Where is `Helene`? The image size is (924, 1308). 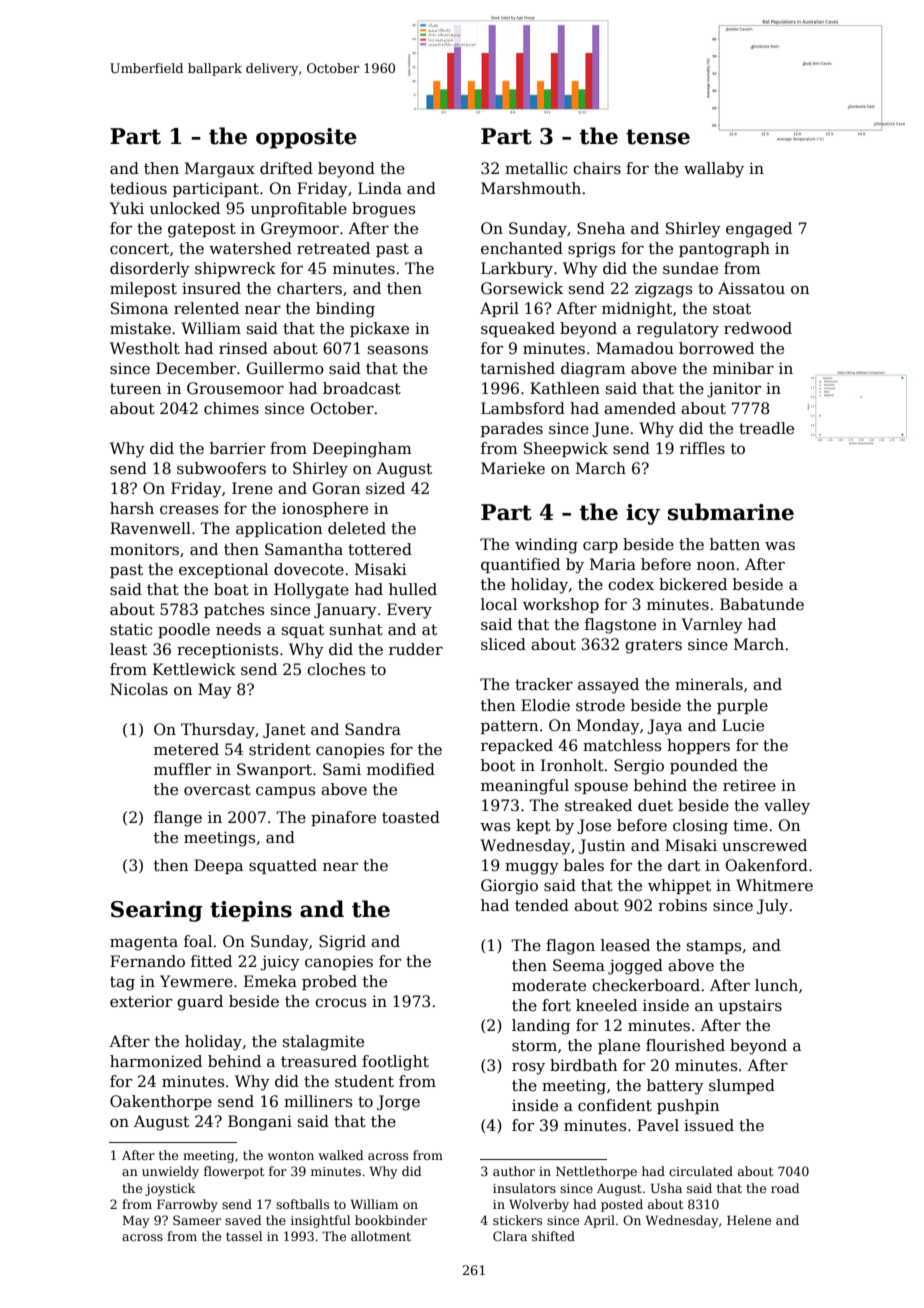 Helene is located at coordinates (749, 1220).
